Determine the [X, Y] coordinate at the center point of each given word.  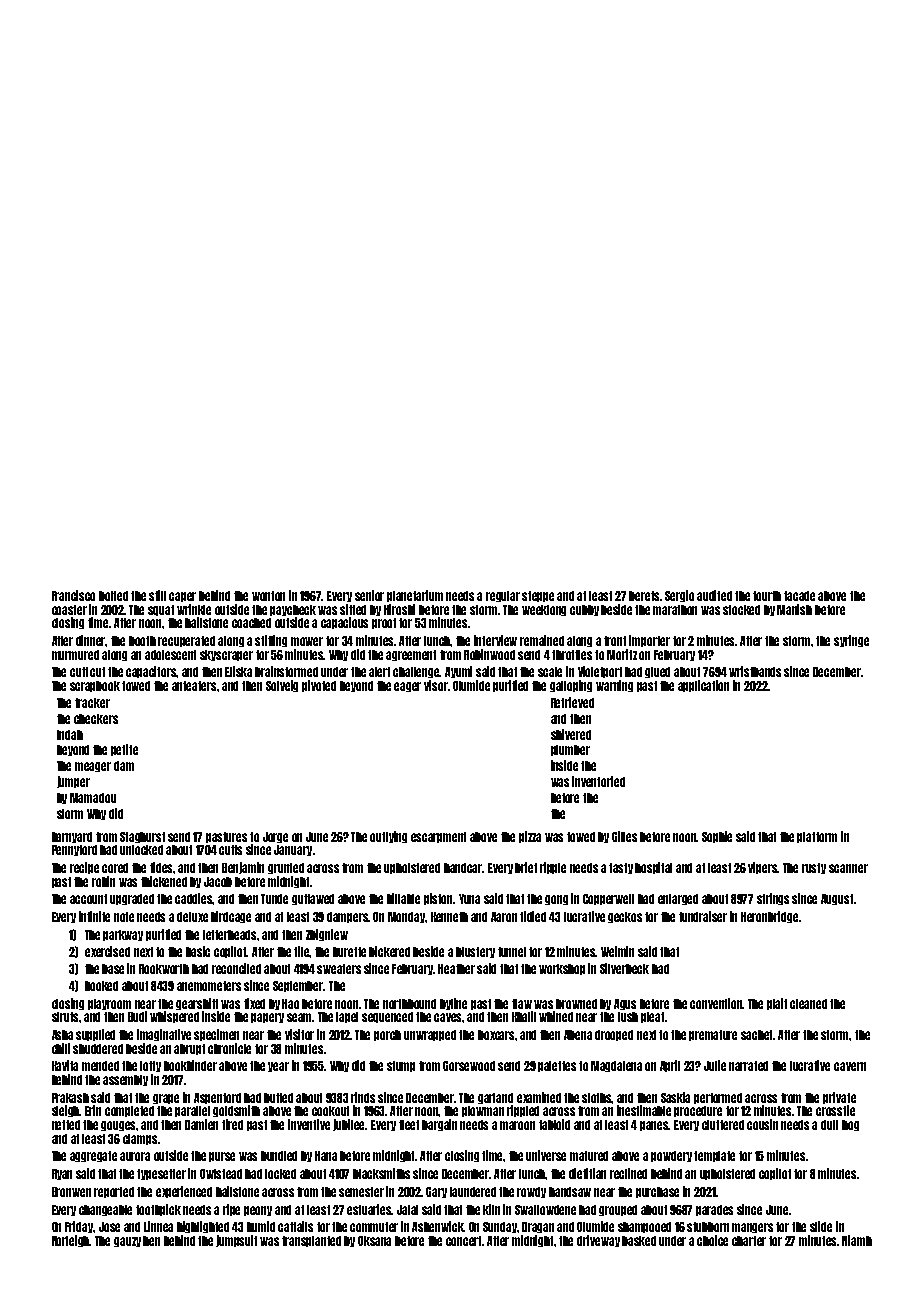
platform [817, 837]
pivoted [319, 686]
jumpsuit [236, 1241]
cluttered [723, 1125]
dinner [91, 641]
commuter [374, 1227]
